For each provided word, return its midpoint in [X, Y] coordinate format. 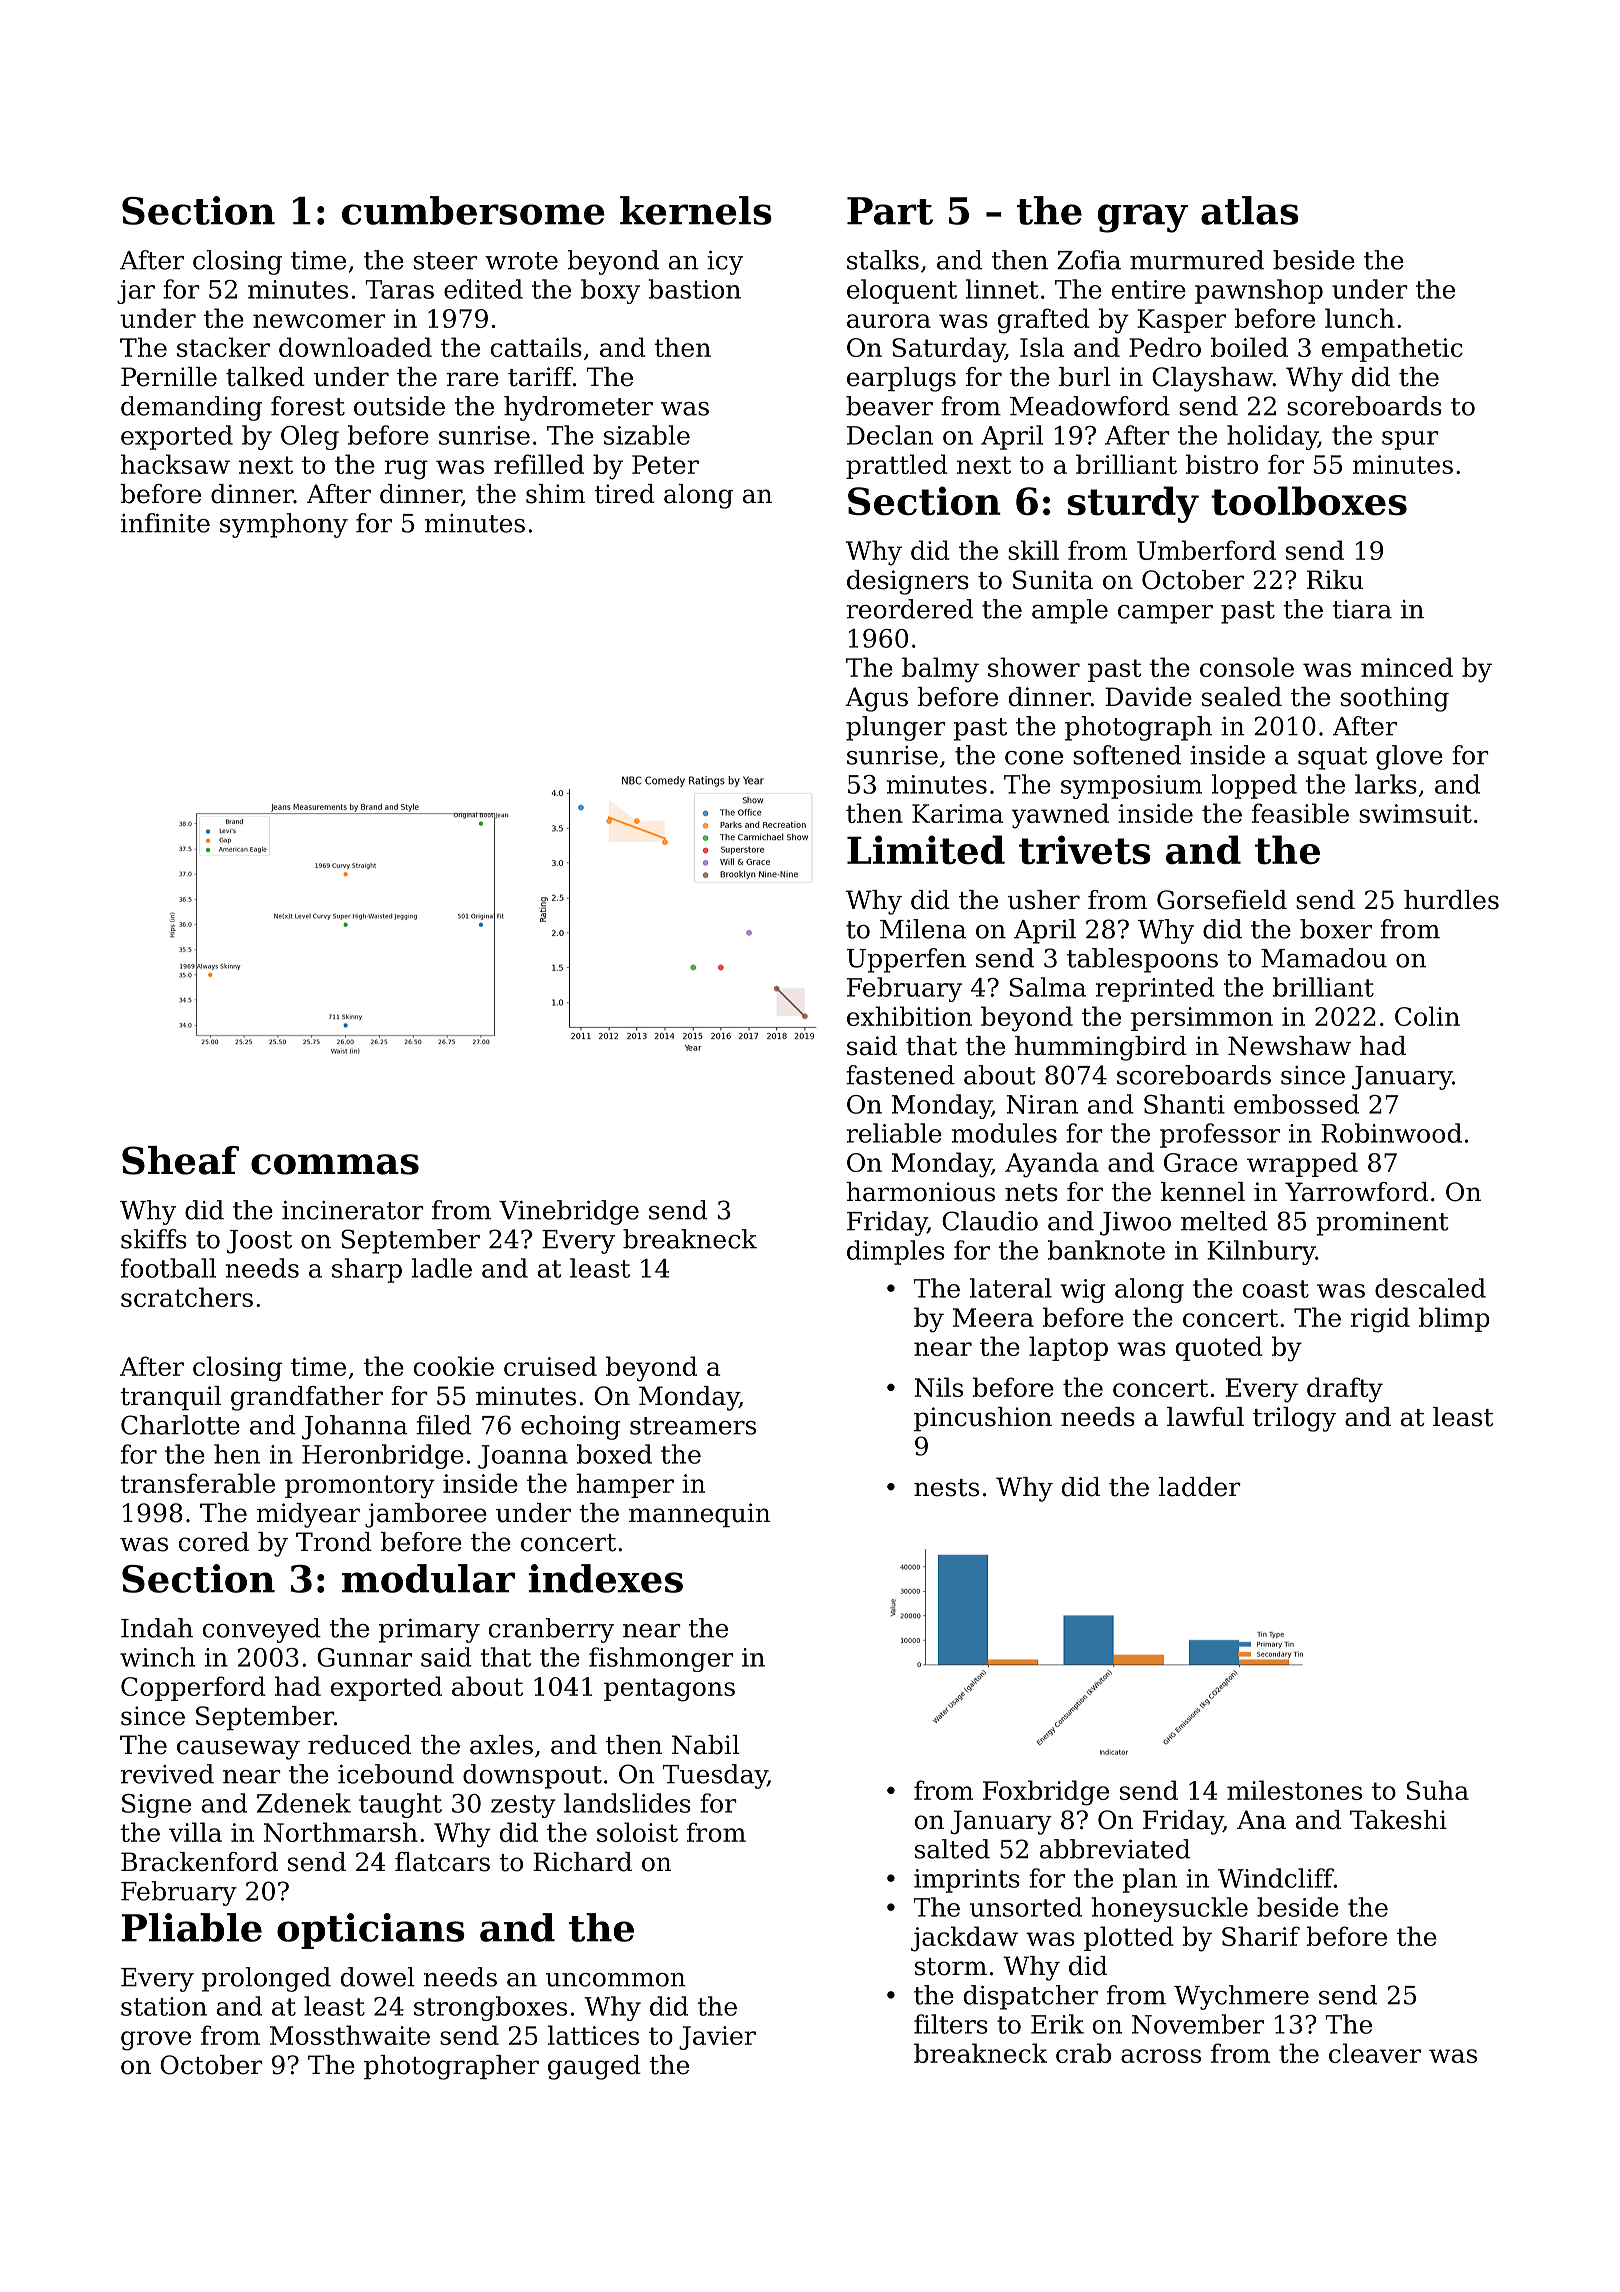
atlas [1250, 210]
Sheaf [180, 1160]
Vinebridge [569, 1212]
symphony [284, 525]
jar [136, 292]
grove [156, 2041]
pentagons [669, 1690]
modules [1004, 1133]
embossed [1296, 1104]
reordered [909, 609]
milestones [1294, 1790]
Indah [157, 1628]
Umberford [1206, 550]
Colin [1427, 1016]
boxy [610, 291]
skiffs [154, 1239]
